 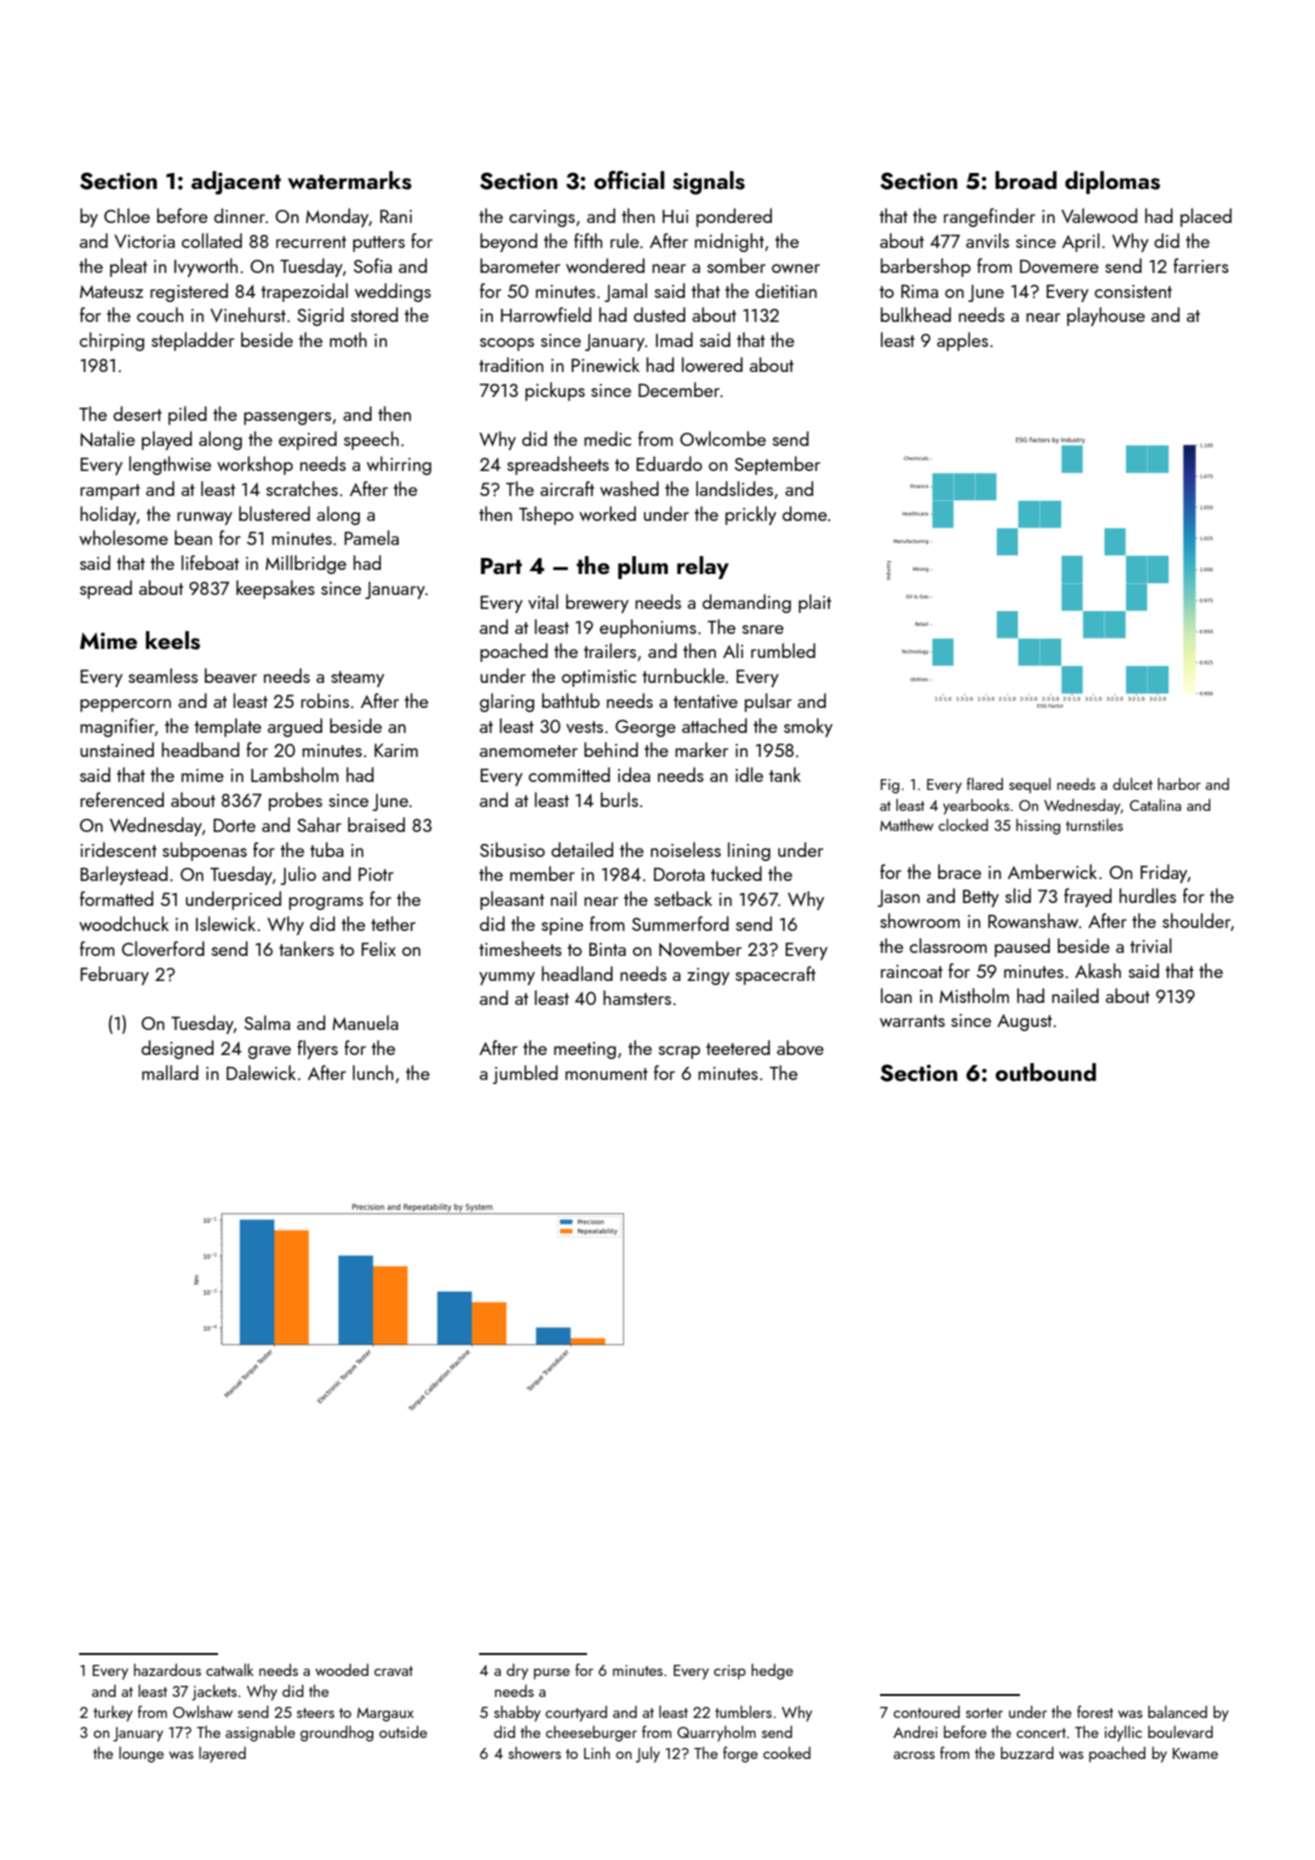 What do you see at coordinates (981, 898) in the screenshot?
I see `Betty` at bounding box center [981, 898].
